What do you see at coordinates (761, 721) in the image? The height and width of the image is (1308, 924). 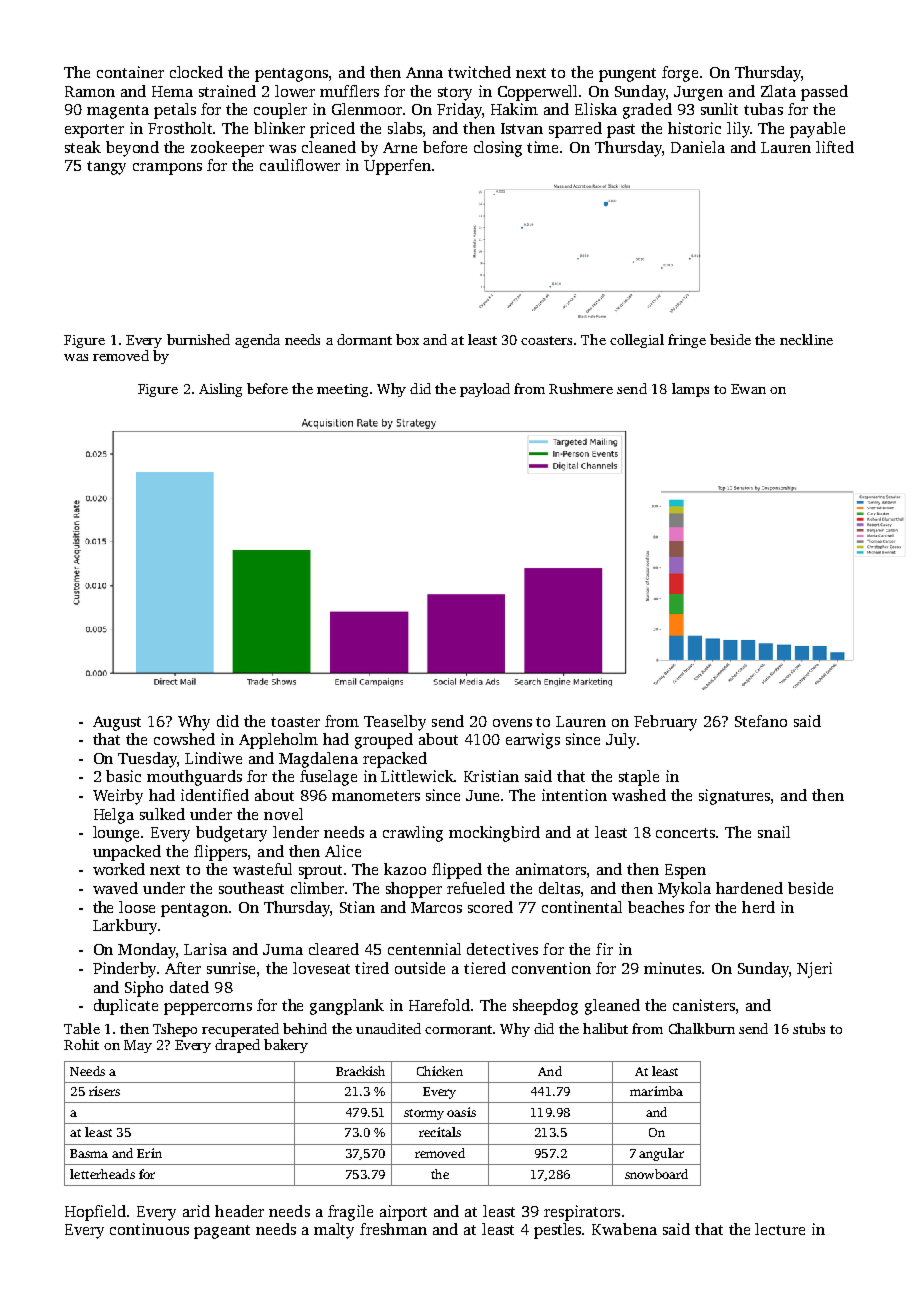 I see `Stefano` at bounding box center [761, 721].
